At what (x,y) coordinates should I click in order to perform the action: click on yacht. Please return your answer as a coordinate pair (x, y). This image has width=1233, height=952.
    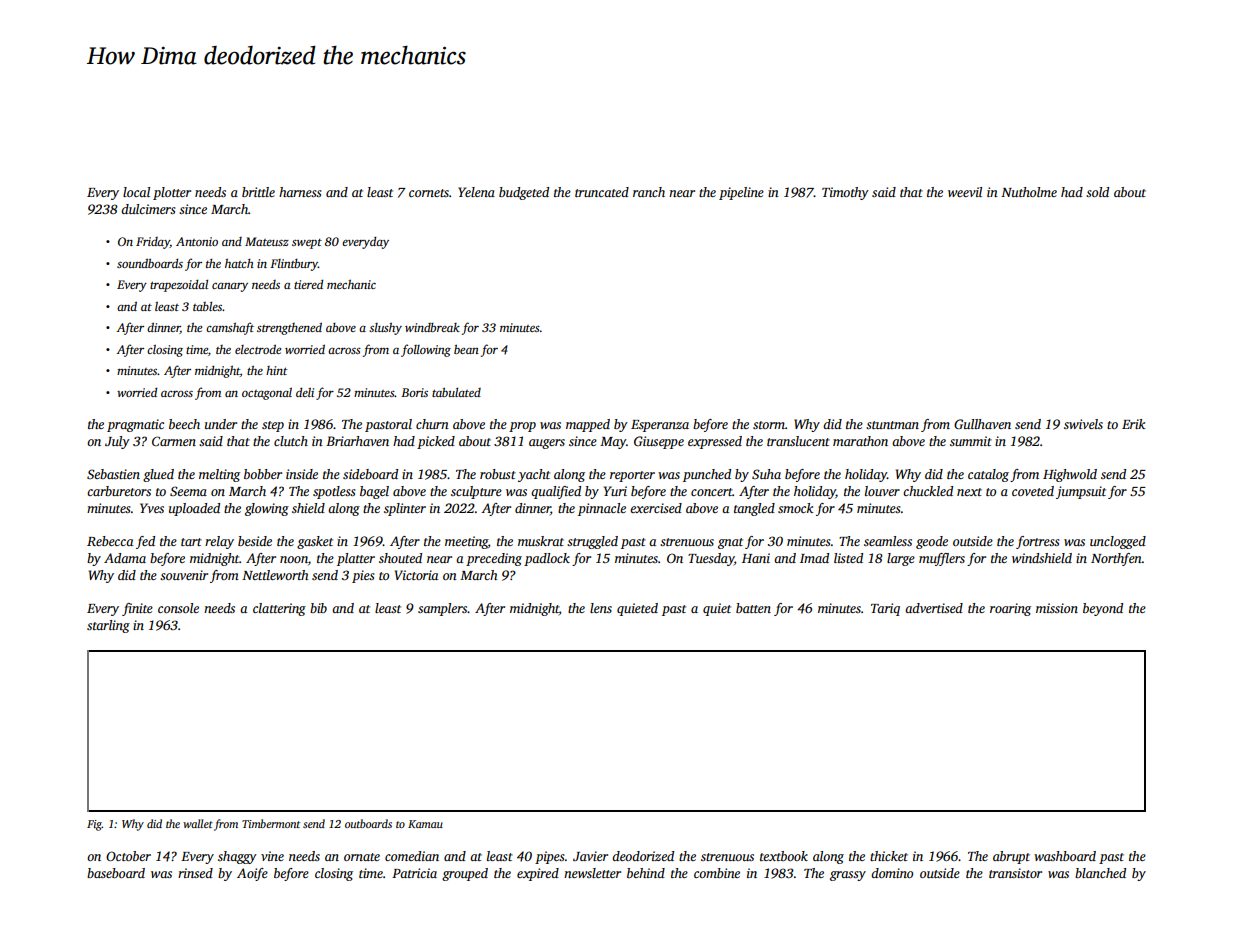
    Looking at the image, I should click on (534, 475).
